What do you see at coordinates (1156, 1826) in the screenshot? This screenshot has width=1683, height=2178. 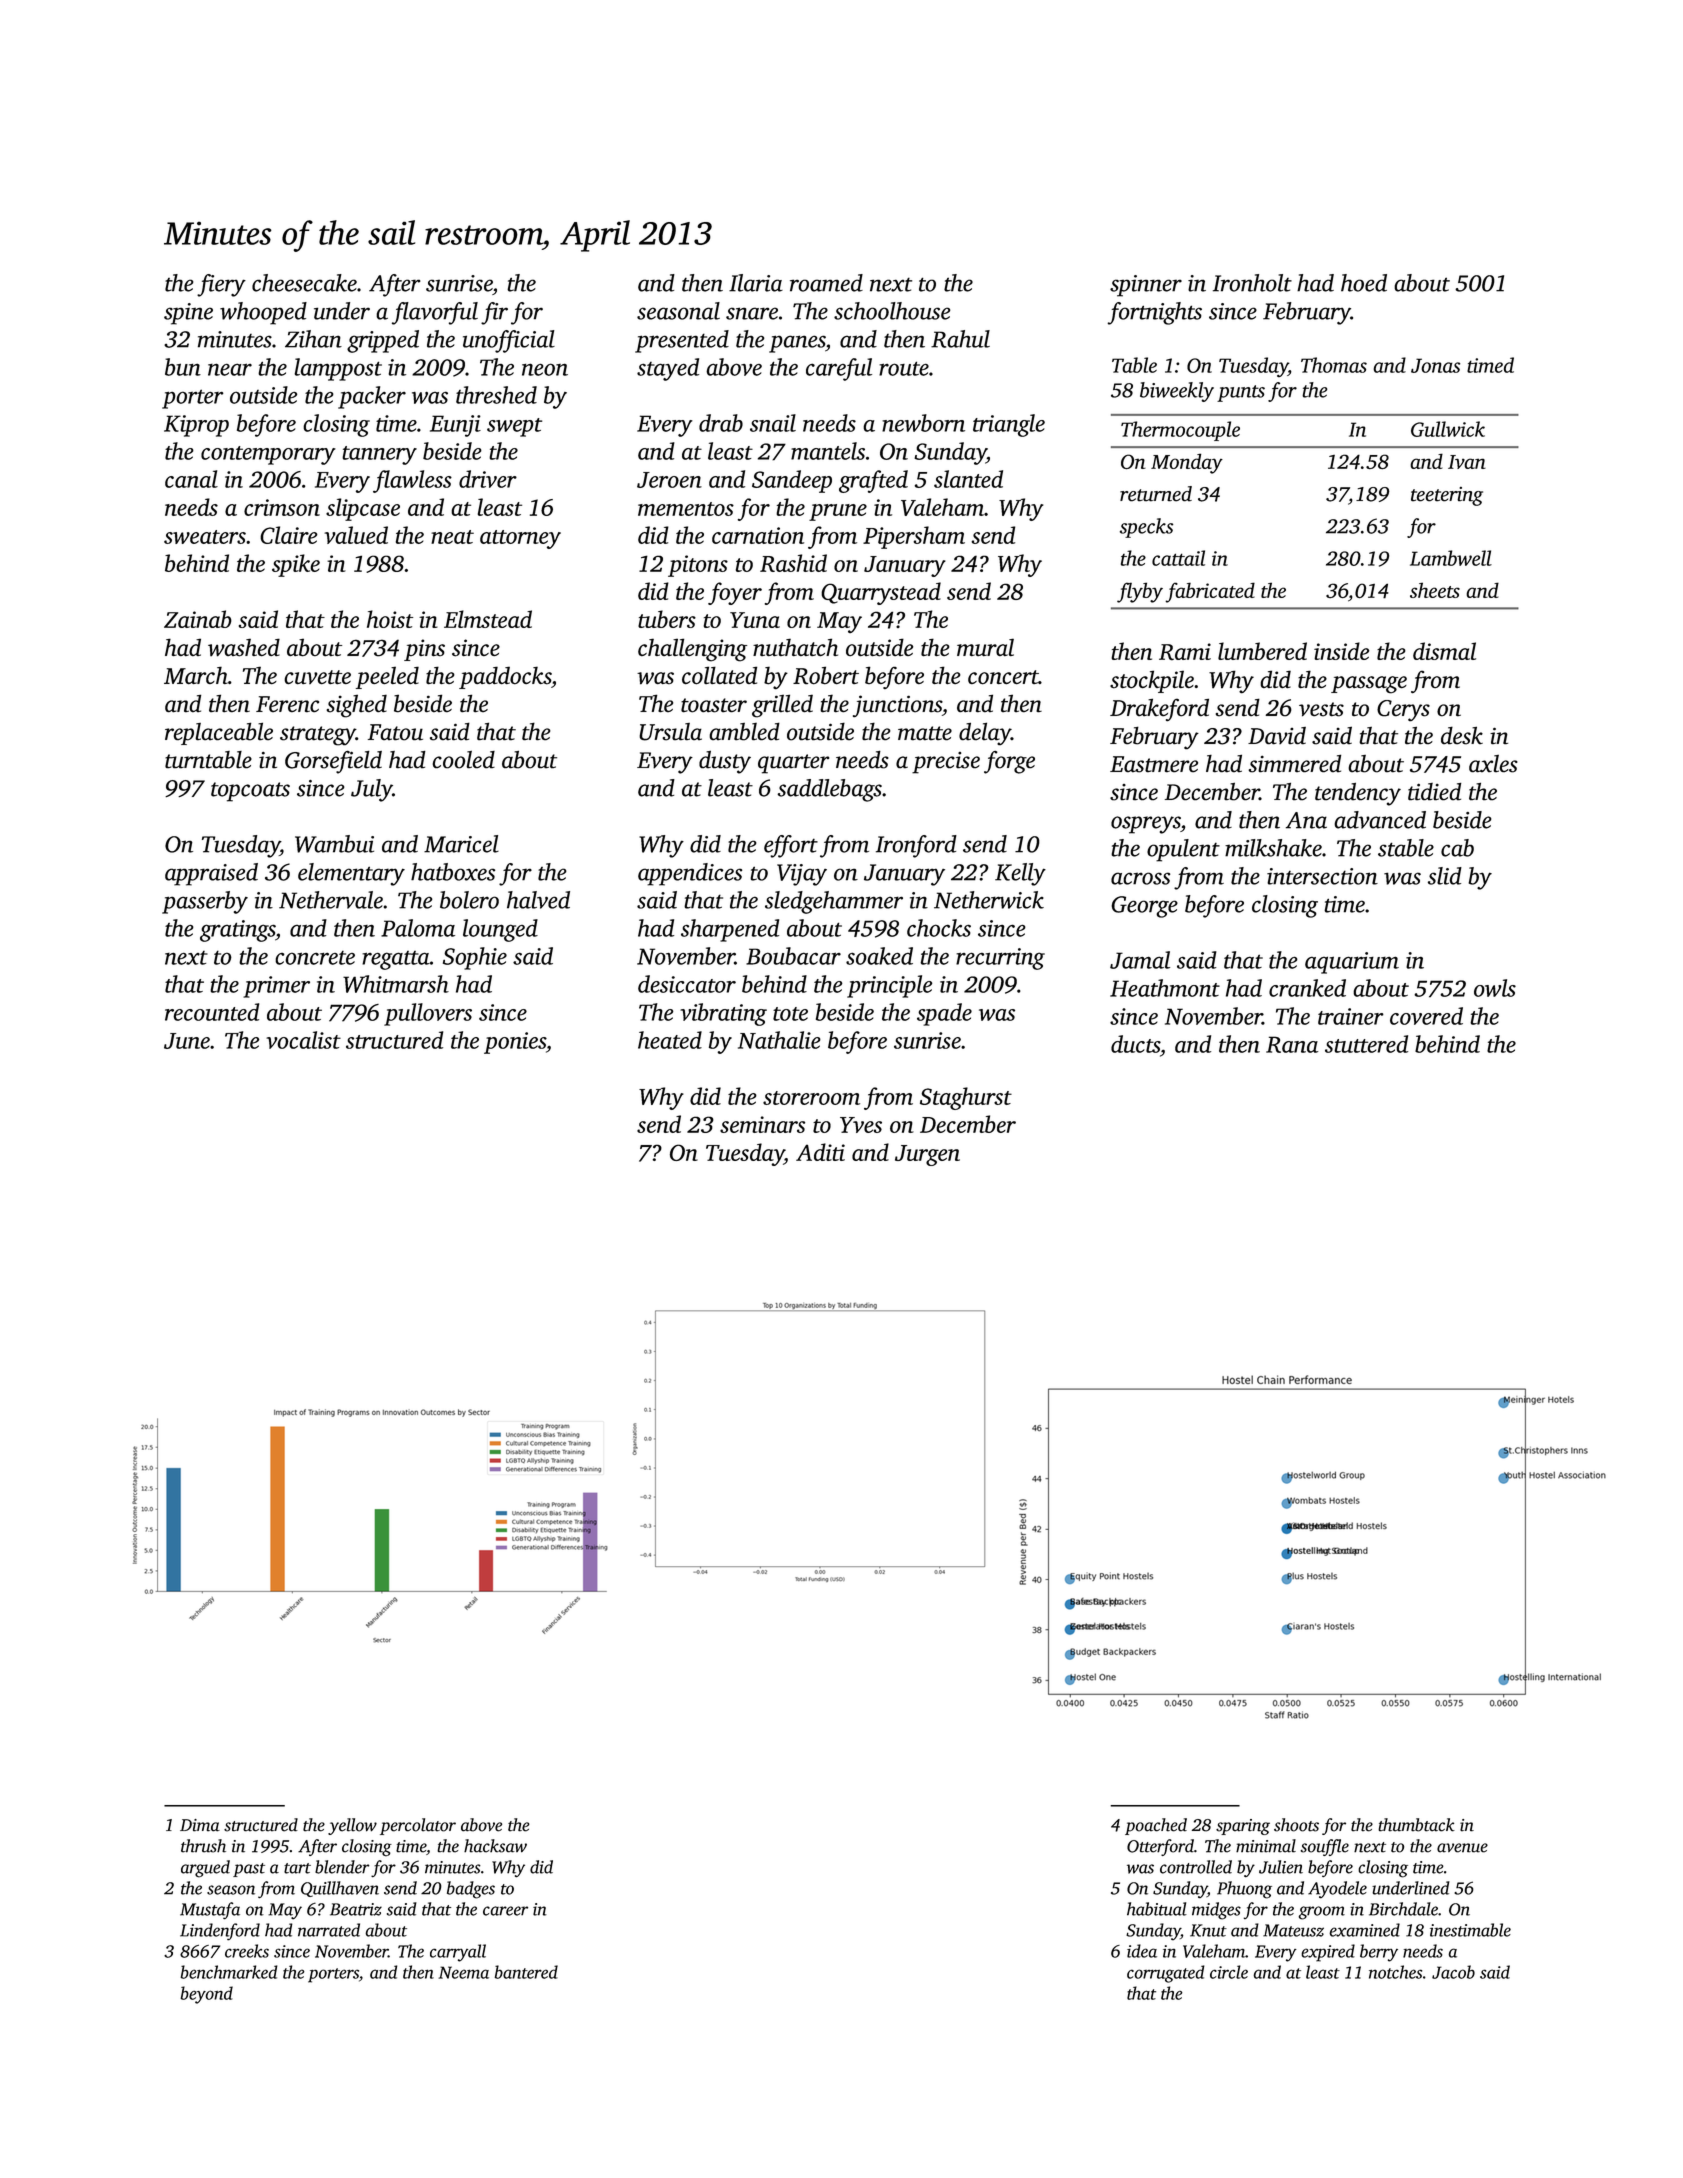 I see `poached` at bounding box center [1156, 1826].
